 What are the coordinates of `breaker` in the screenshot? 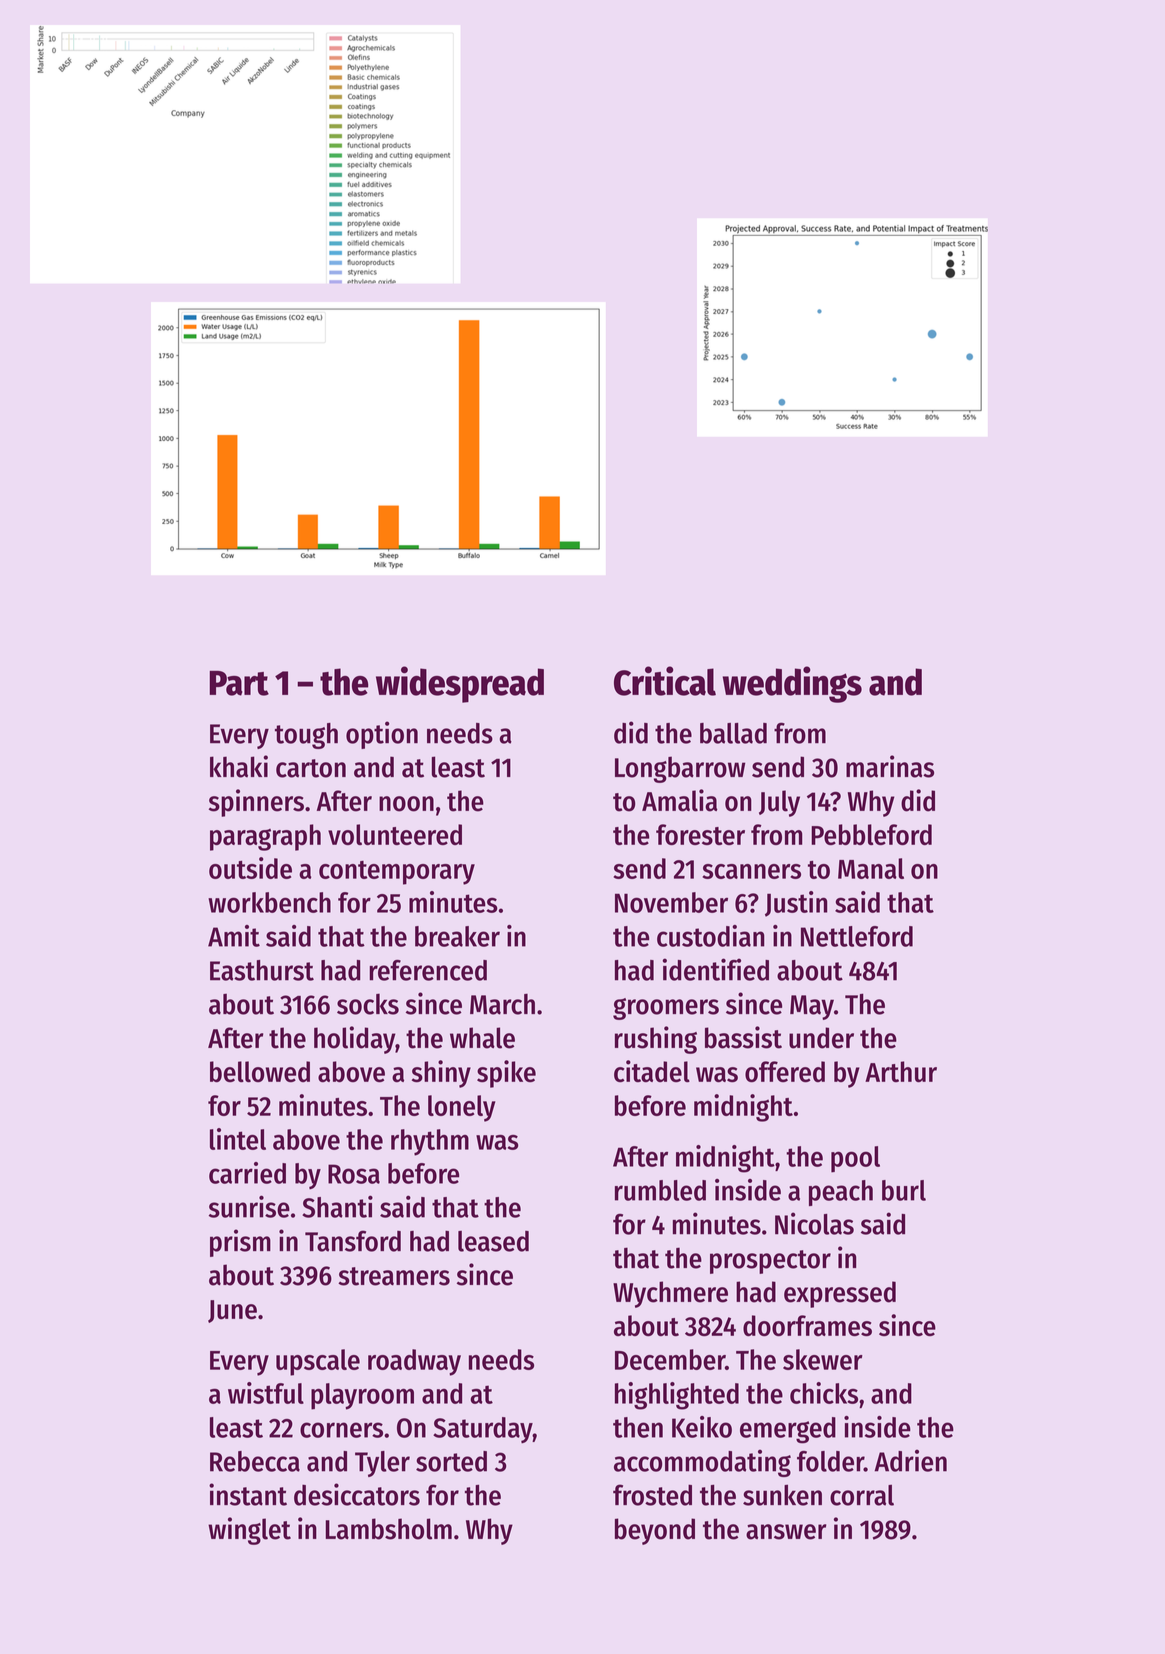 It's located at (457, 936).
